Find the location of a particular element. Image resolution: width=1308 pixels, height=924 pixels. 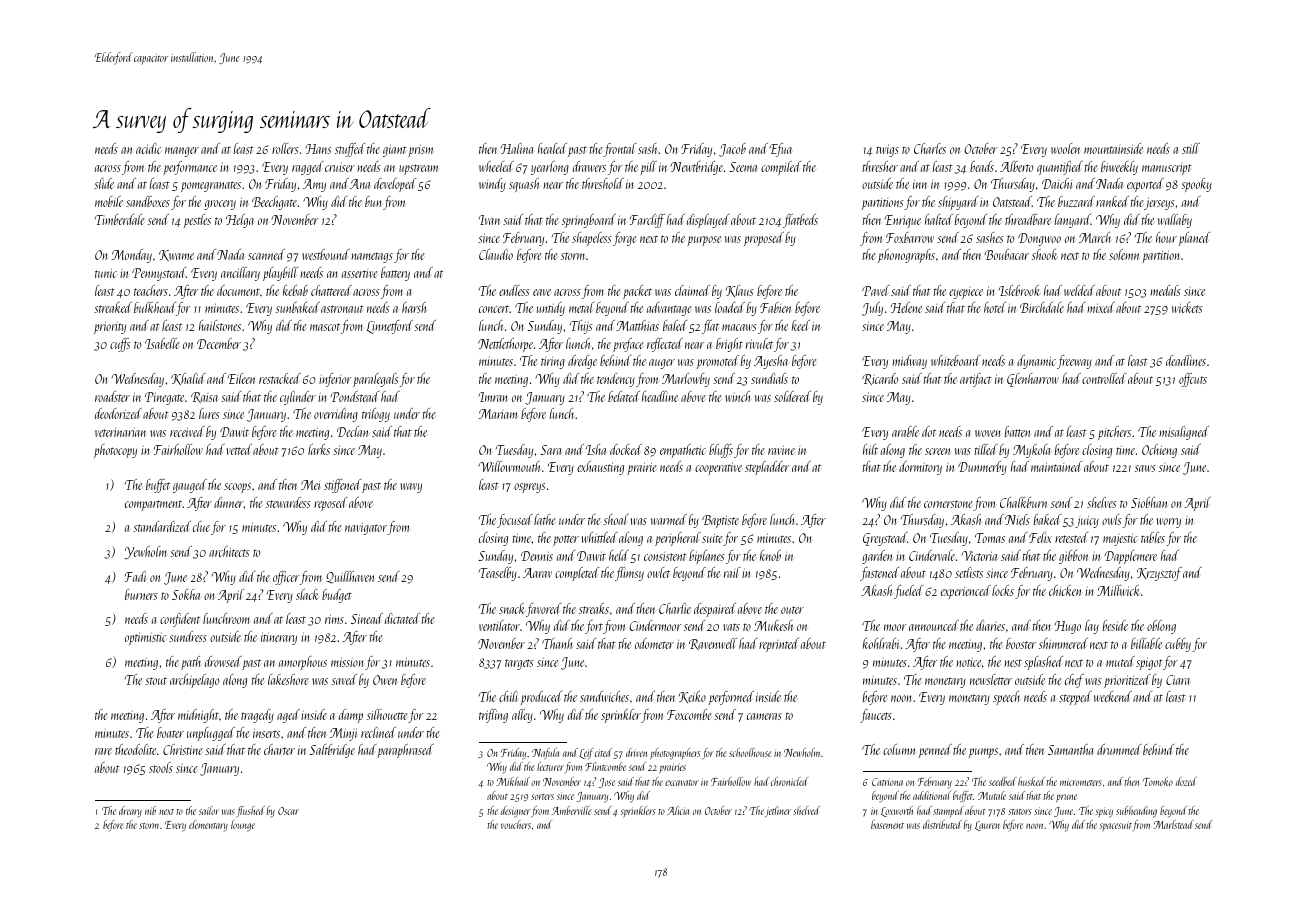

halted is located at coordinates (939, 219).
